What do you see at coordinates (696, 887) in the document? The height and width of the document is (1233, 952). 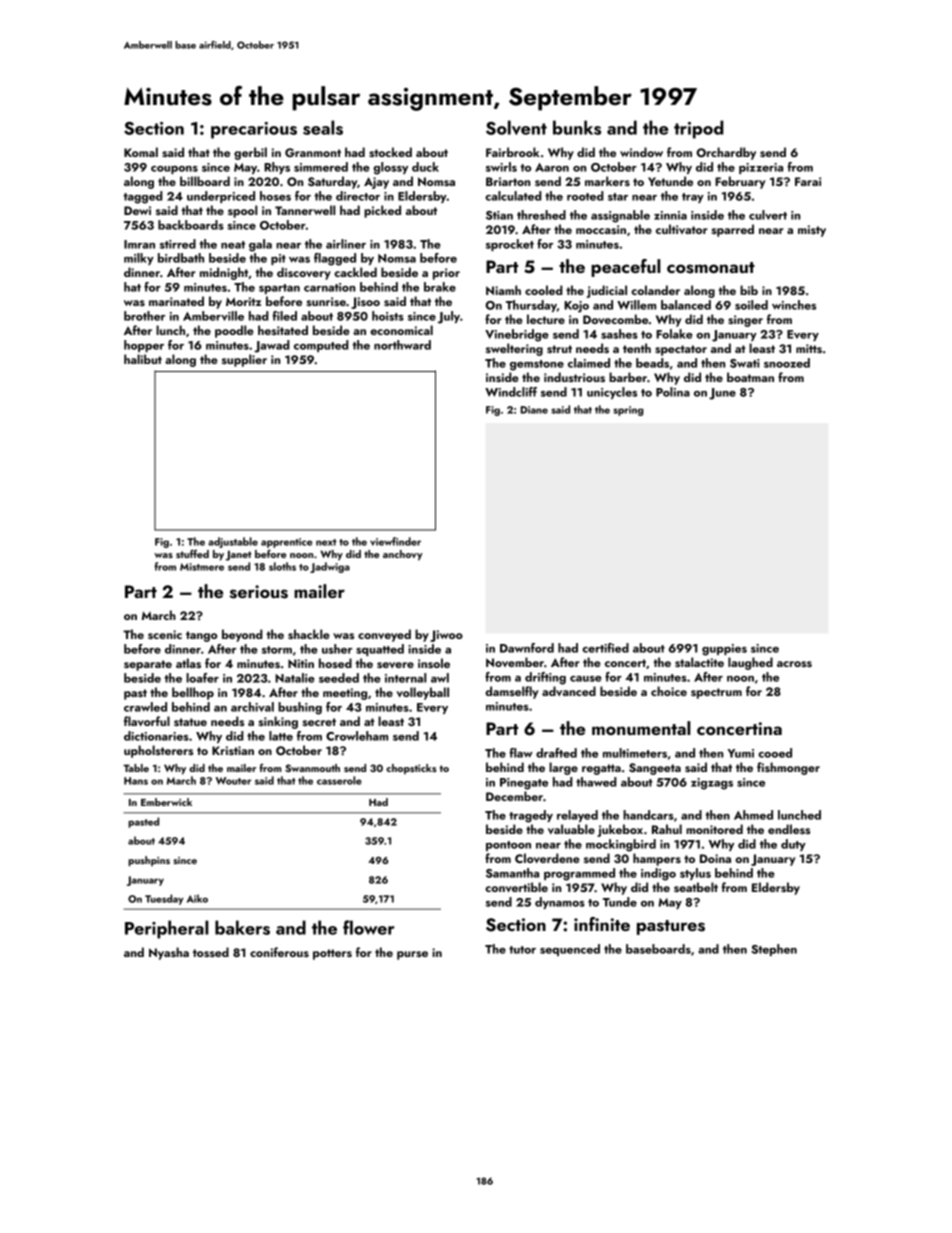 I see `seatbelt` at bounding box center [696, 887].
